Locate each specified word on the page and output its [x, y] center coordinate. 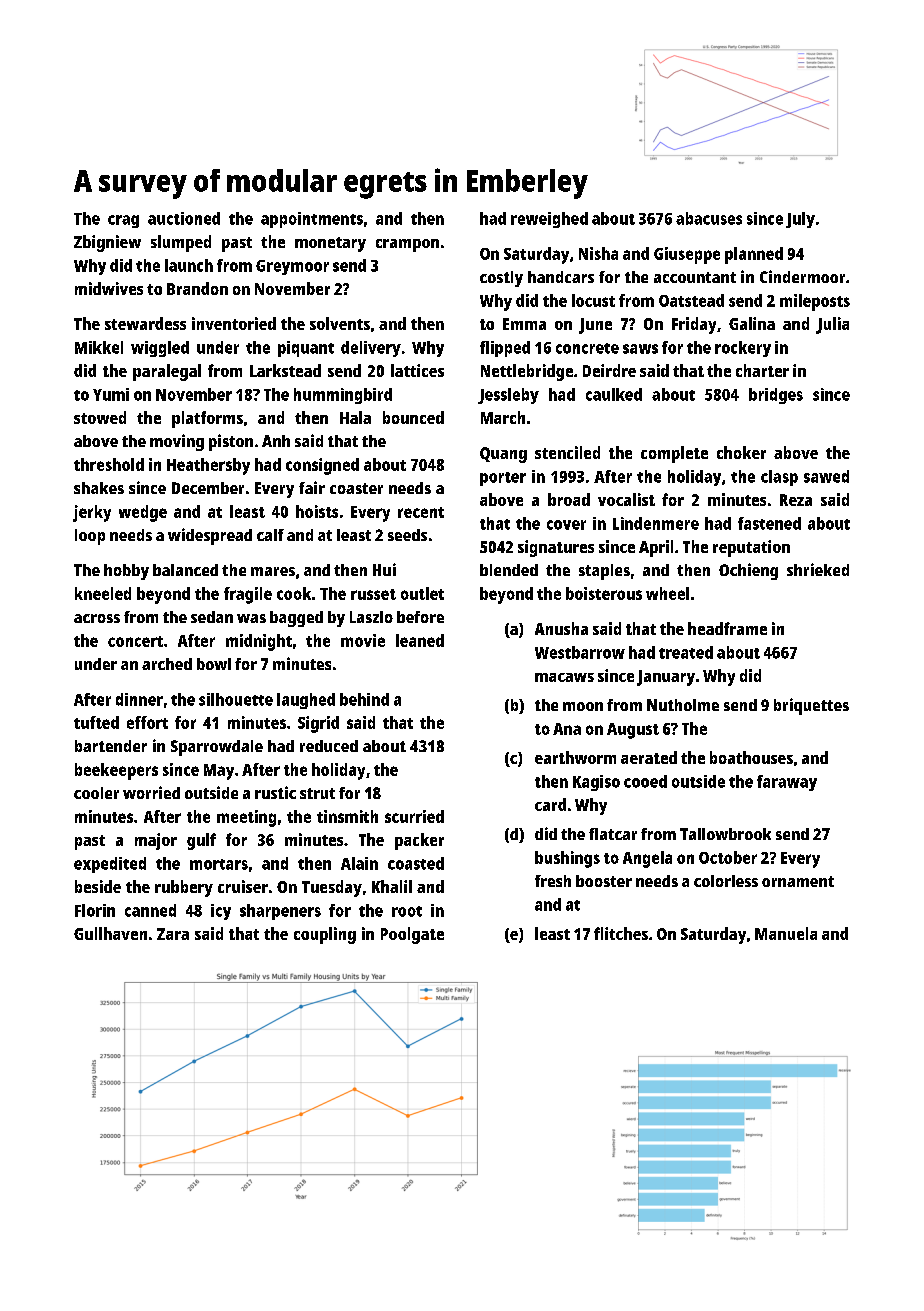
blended [509, 570]
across [97, 618]
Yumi [111, 394]
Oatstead [691, 300]
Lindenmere [656, 523]
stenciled [567, 452]
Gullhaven [110, 933]
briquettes [811, 706]
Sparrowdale [217, 748]
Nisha [598, 253]
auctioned [184, 218]
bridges [776, 396]
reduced [329, 746]
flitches [621, 933]
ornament [798, 881]
